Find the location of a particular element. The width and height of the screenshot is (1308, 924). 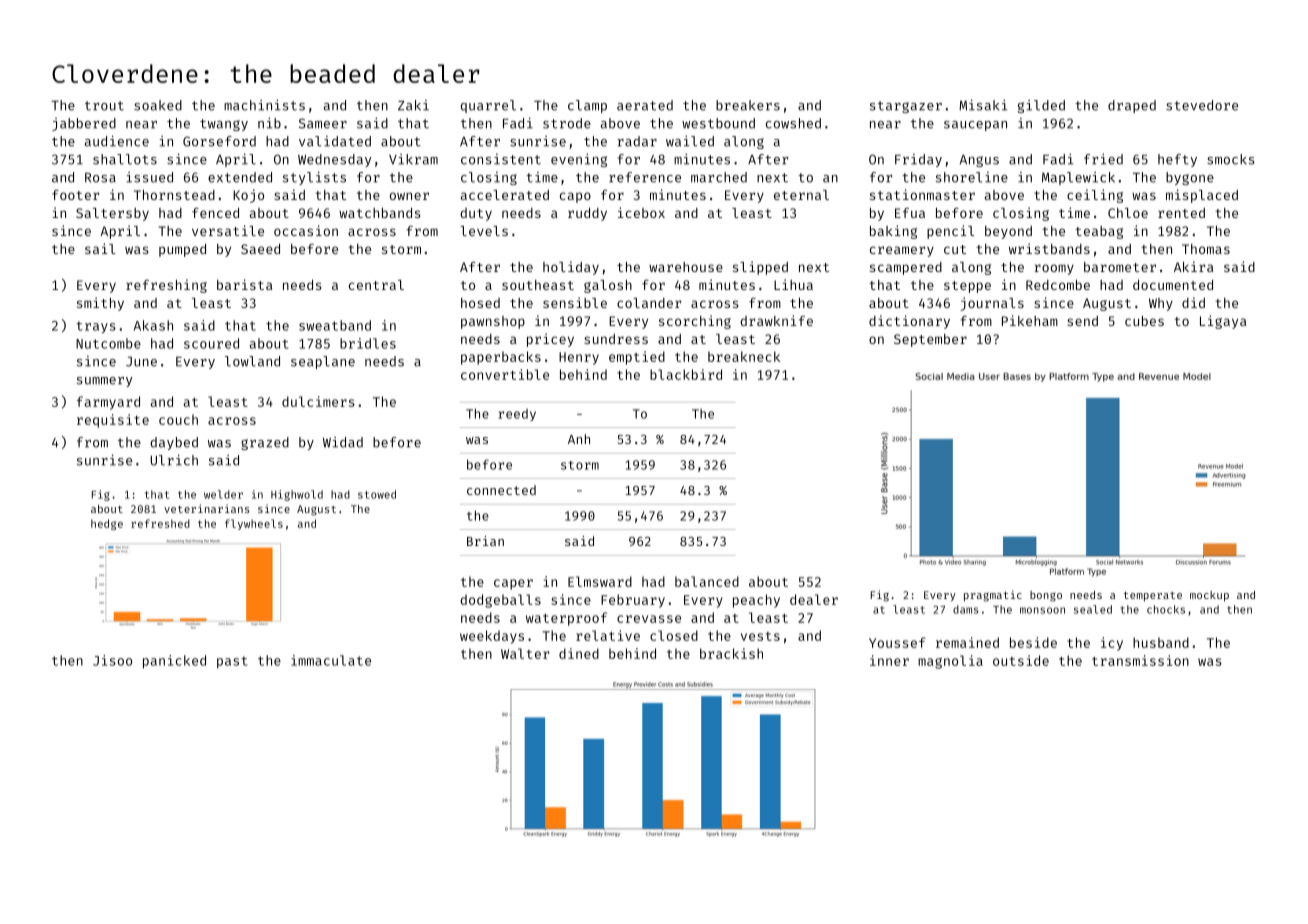

rented is located at coordinates (1181, 213).
